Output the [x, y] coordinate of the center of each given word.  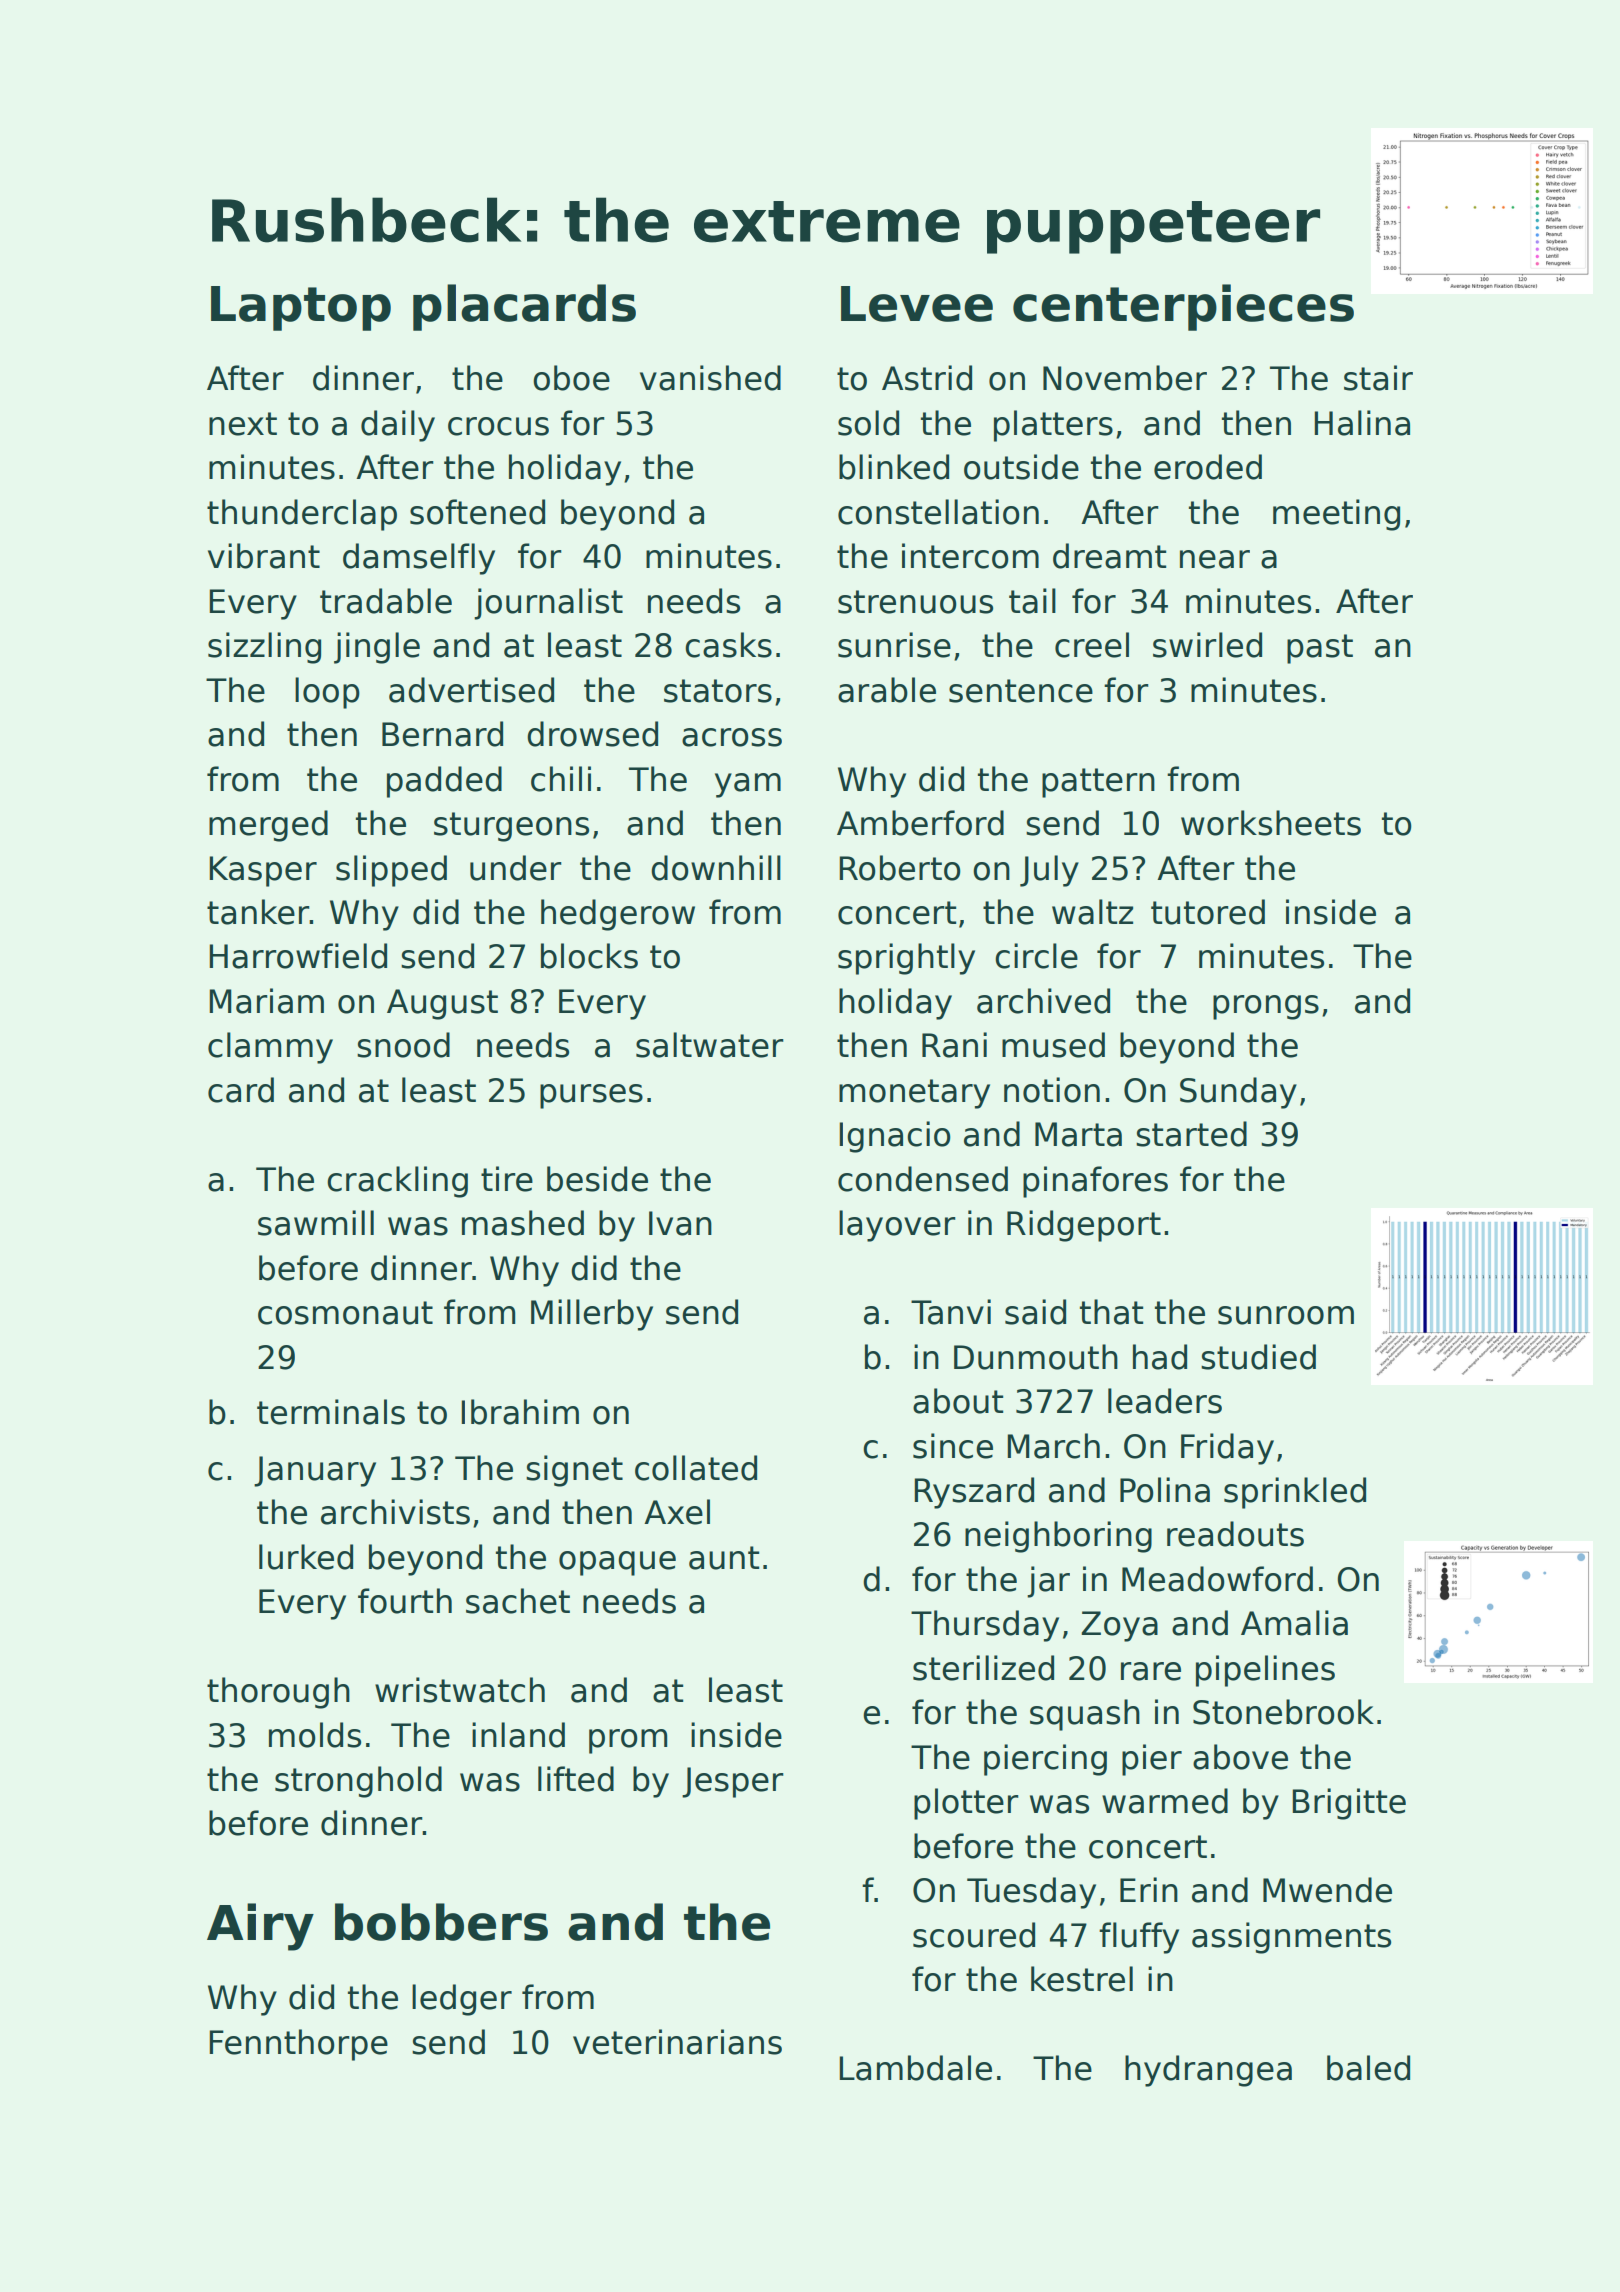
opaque [617, 1563]
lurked [306, 1557]
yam [748, 785]
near [1215, 559]
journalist [548, 604]
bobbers [441, 1922]
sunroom [1286, 1315]
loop [327, 693]
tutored [1208, 912]
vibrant [264, 556]
